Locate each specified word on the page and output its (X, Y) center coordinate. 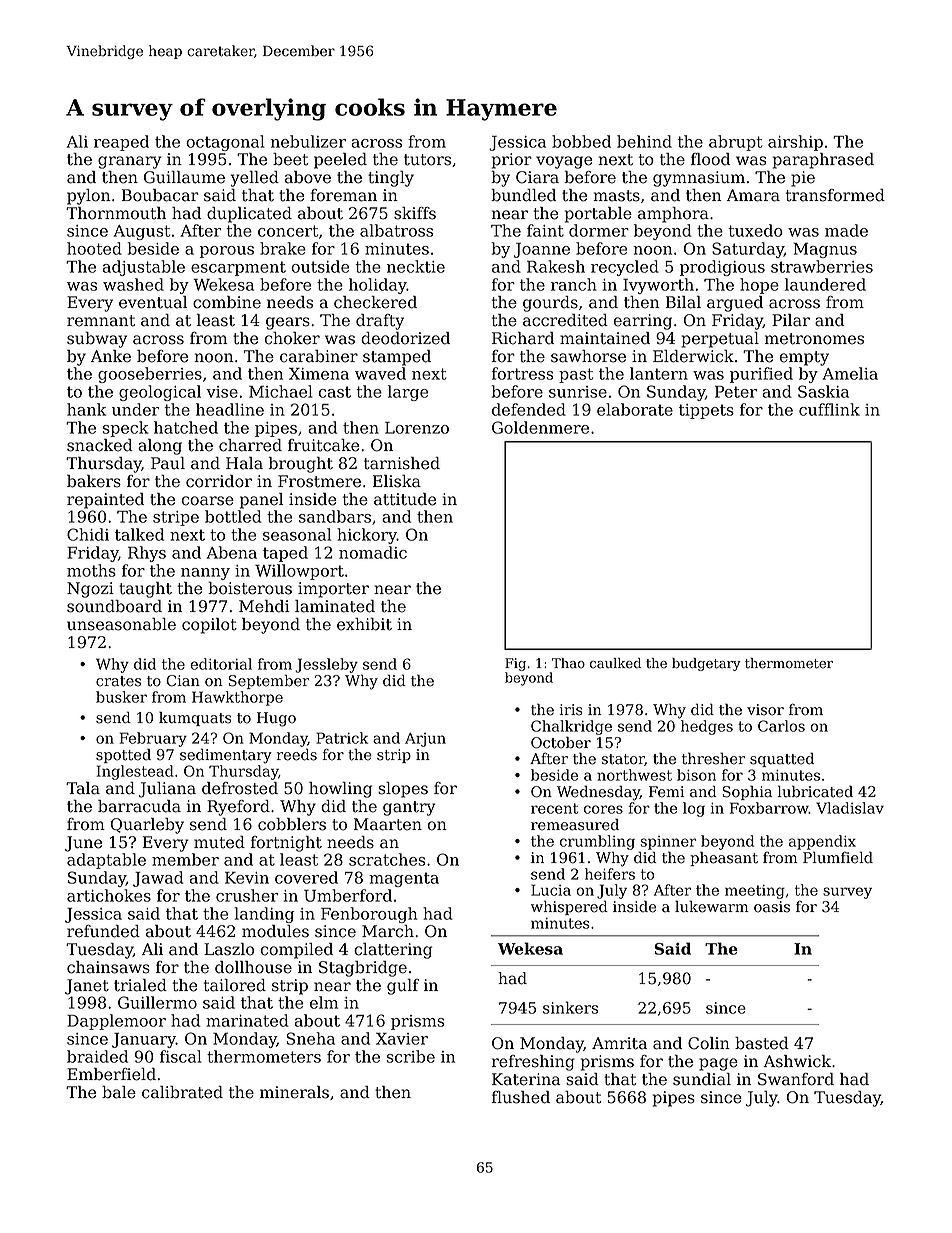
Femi (666, 792)
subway (97, 340)
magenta (404, 879)
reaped (121, 143)
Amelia (850, 373)
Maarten (388, 824)
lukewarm (712, 907)
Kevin (247, 878)
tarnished (402, 463)
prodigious (722, 268)
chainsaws (108, 967)
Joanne (542, 250)
